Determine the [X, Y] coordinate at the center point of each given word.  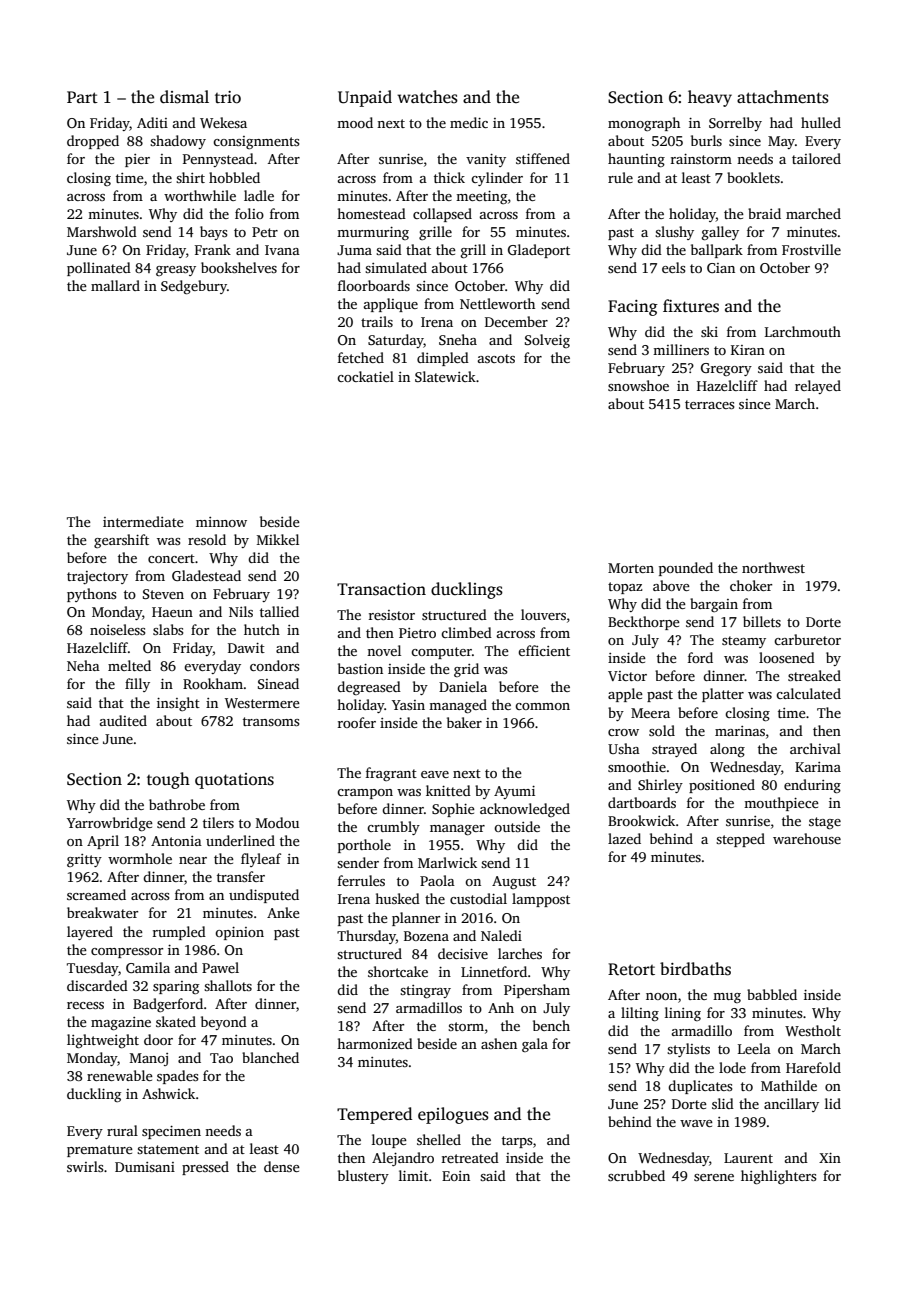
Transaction [381, 589]
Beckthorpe [644, 623]
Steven [163, 594]
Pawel [220, 967]
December [516, 321]
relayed [818, 387]
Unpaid [365, 98]
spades [177, 1077]
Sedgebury [194, 287]
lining [683, 1014]
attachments [783, 97]
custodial [478, 898]
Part [82, 97]
